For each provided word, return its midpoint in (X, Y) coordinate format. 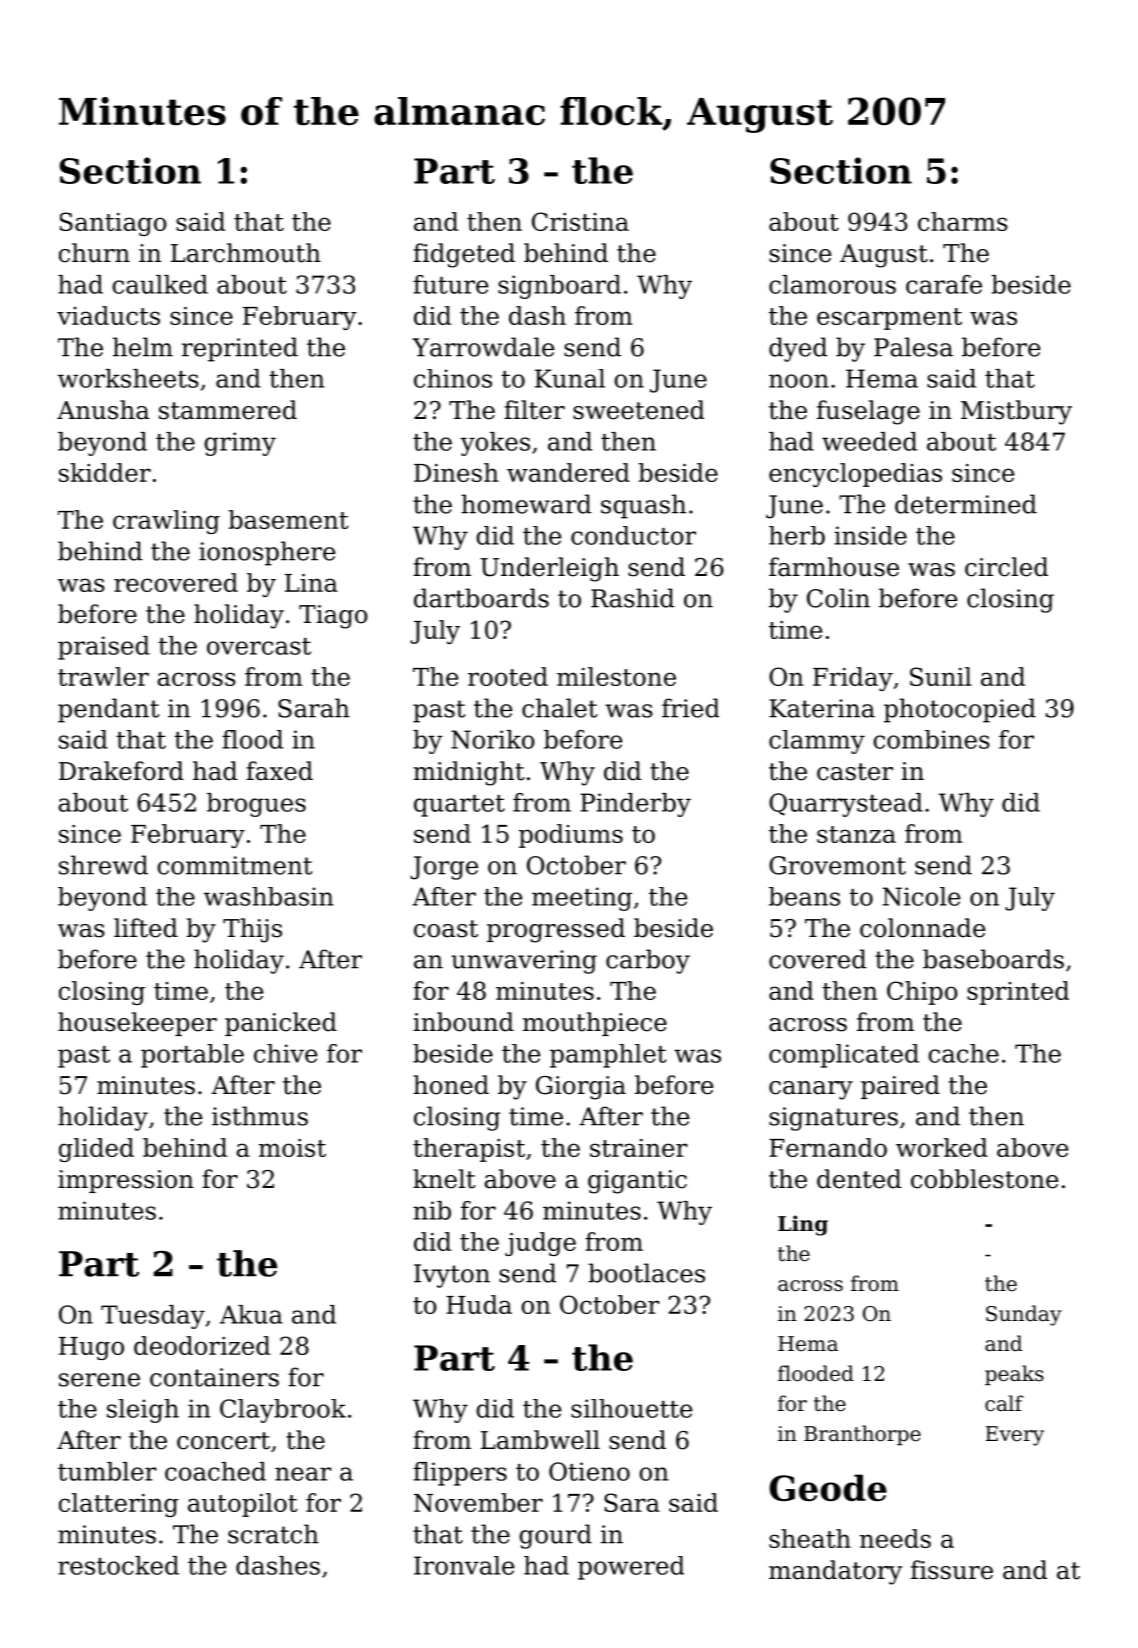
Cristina (580, 221)
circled (1006, 567)
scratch (273, 1534)
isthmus (260, 1116)
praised (104, 648)
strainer (638, 1148)
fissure (952, 1570)
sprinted (1018, 993)
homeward (526, 504)
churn (94, 253)
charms (963, 221)
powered (631, 1568)
